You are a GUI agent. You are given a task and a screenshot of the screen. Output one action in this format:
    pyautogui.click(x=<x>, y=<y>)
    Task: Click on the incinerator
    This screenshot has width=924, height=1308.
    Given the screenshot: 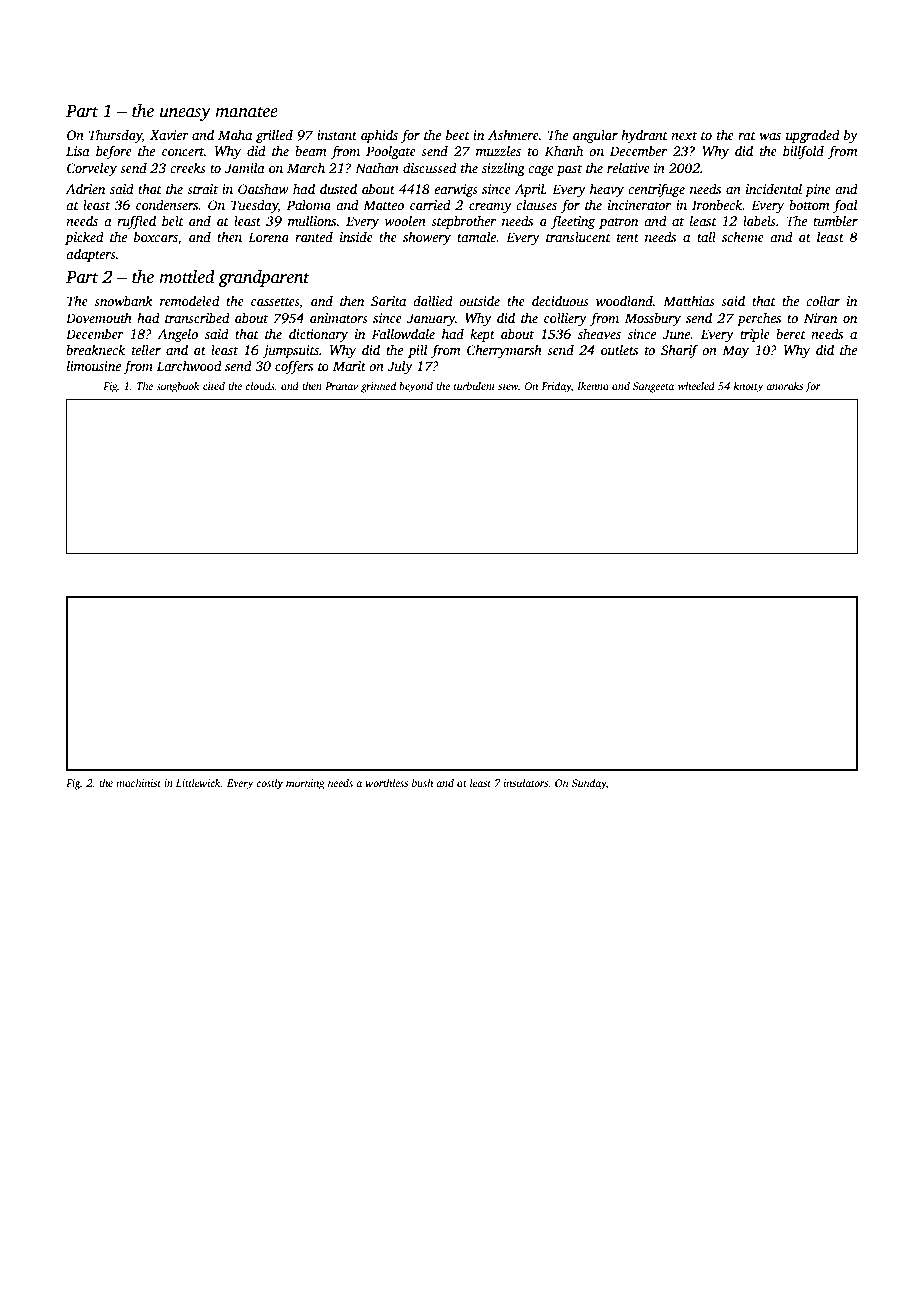 What is the action you would take?
    pyautogui.click(x=639, y=205)
